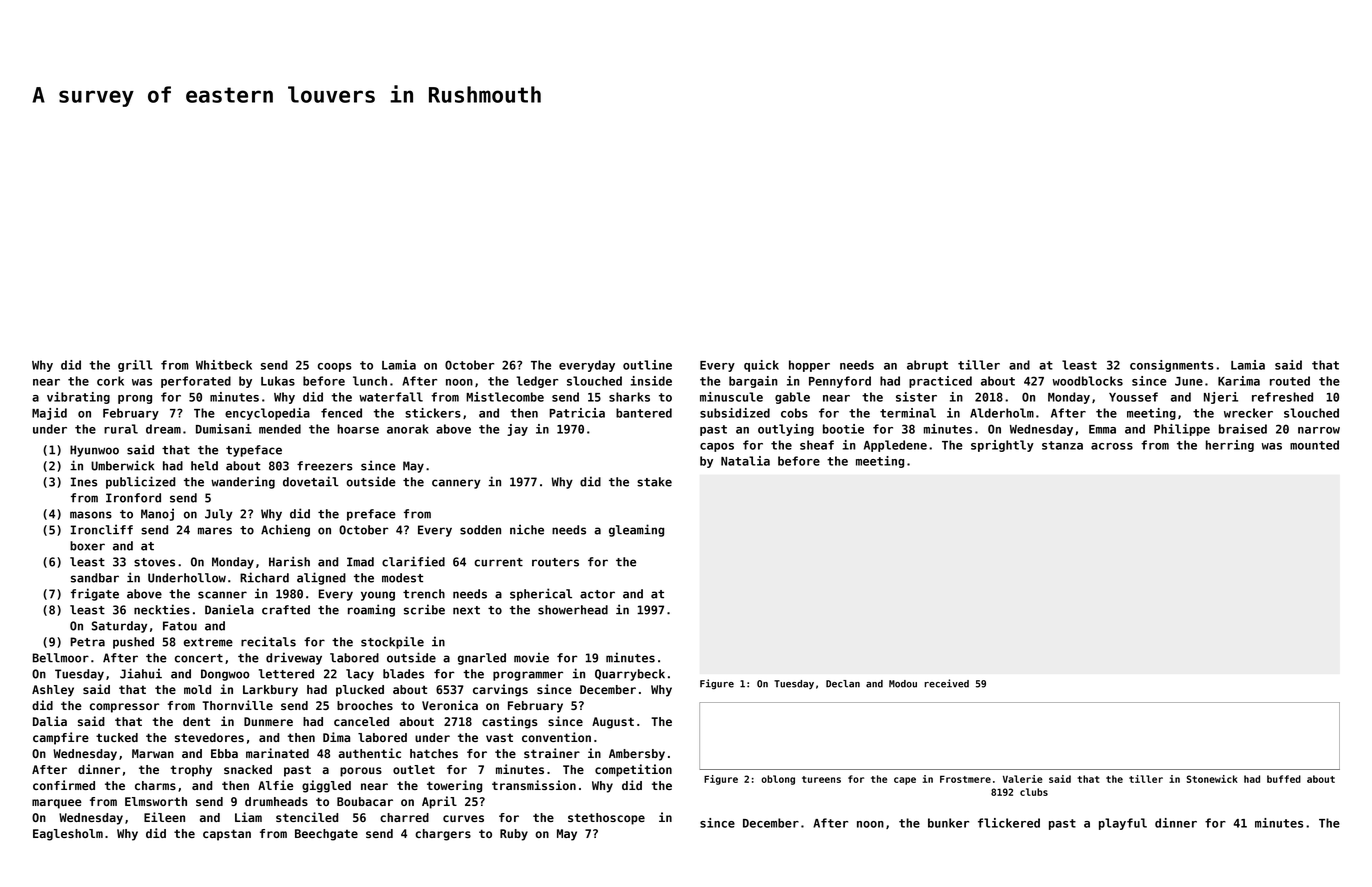  Describe the element at coordinates (510, 722) in the screenshot. I see `castings` at that location.
